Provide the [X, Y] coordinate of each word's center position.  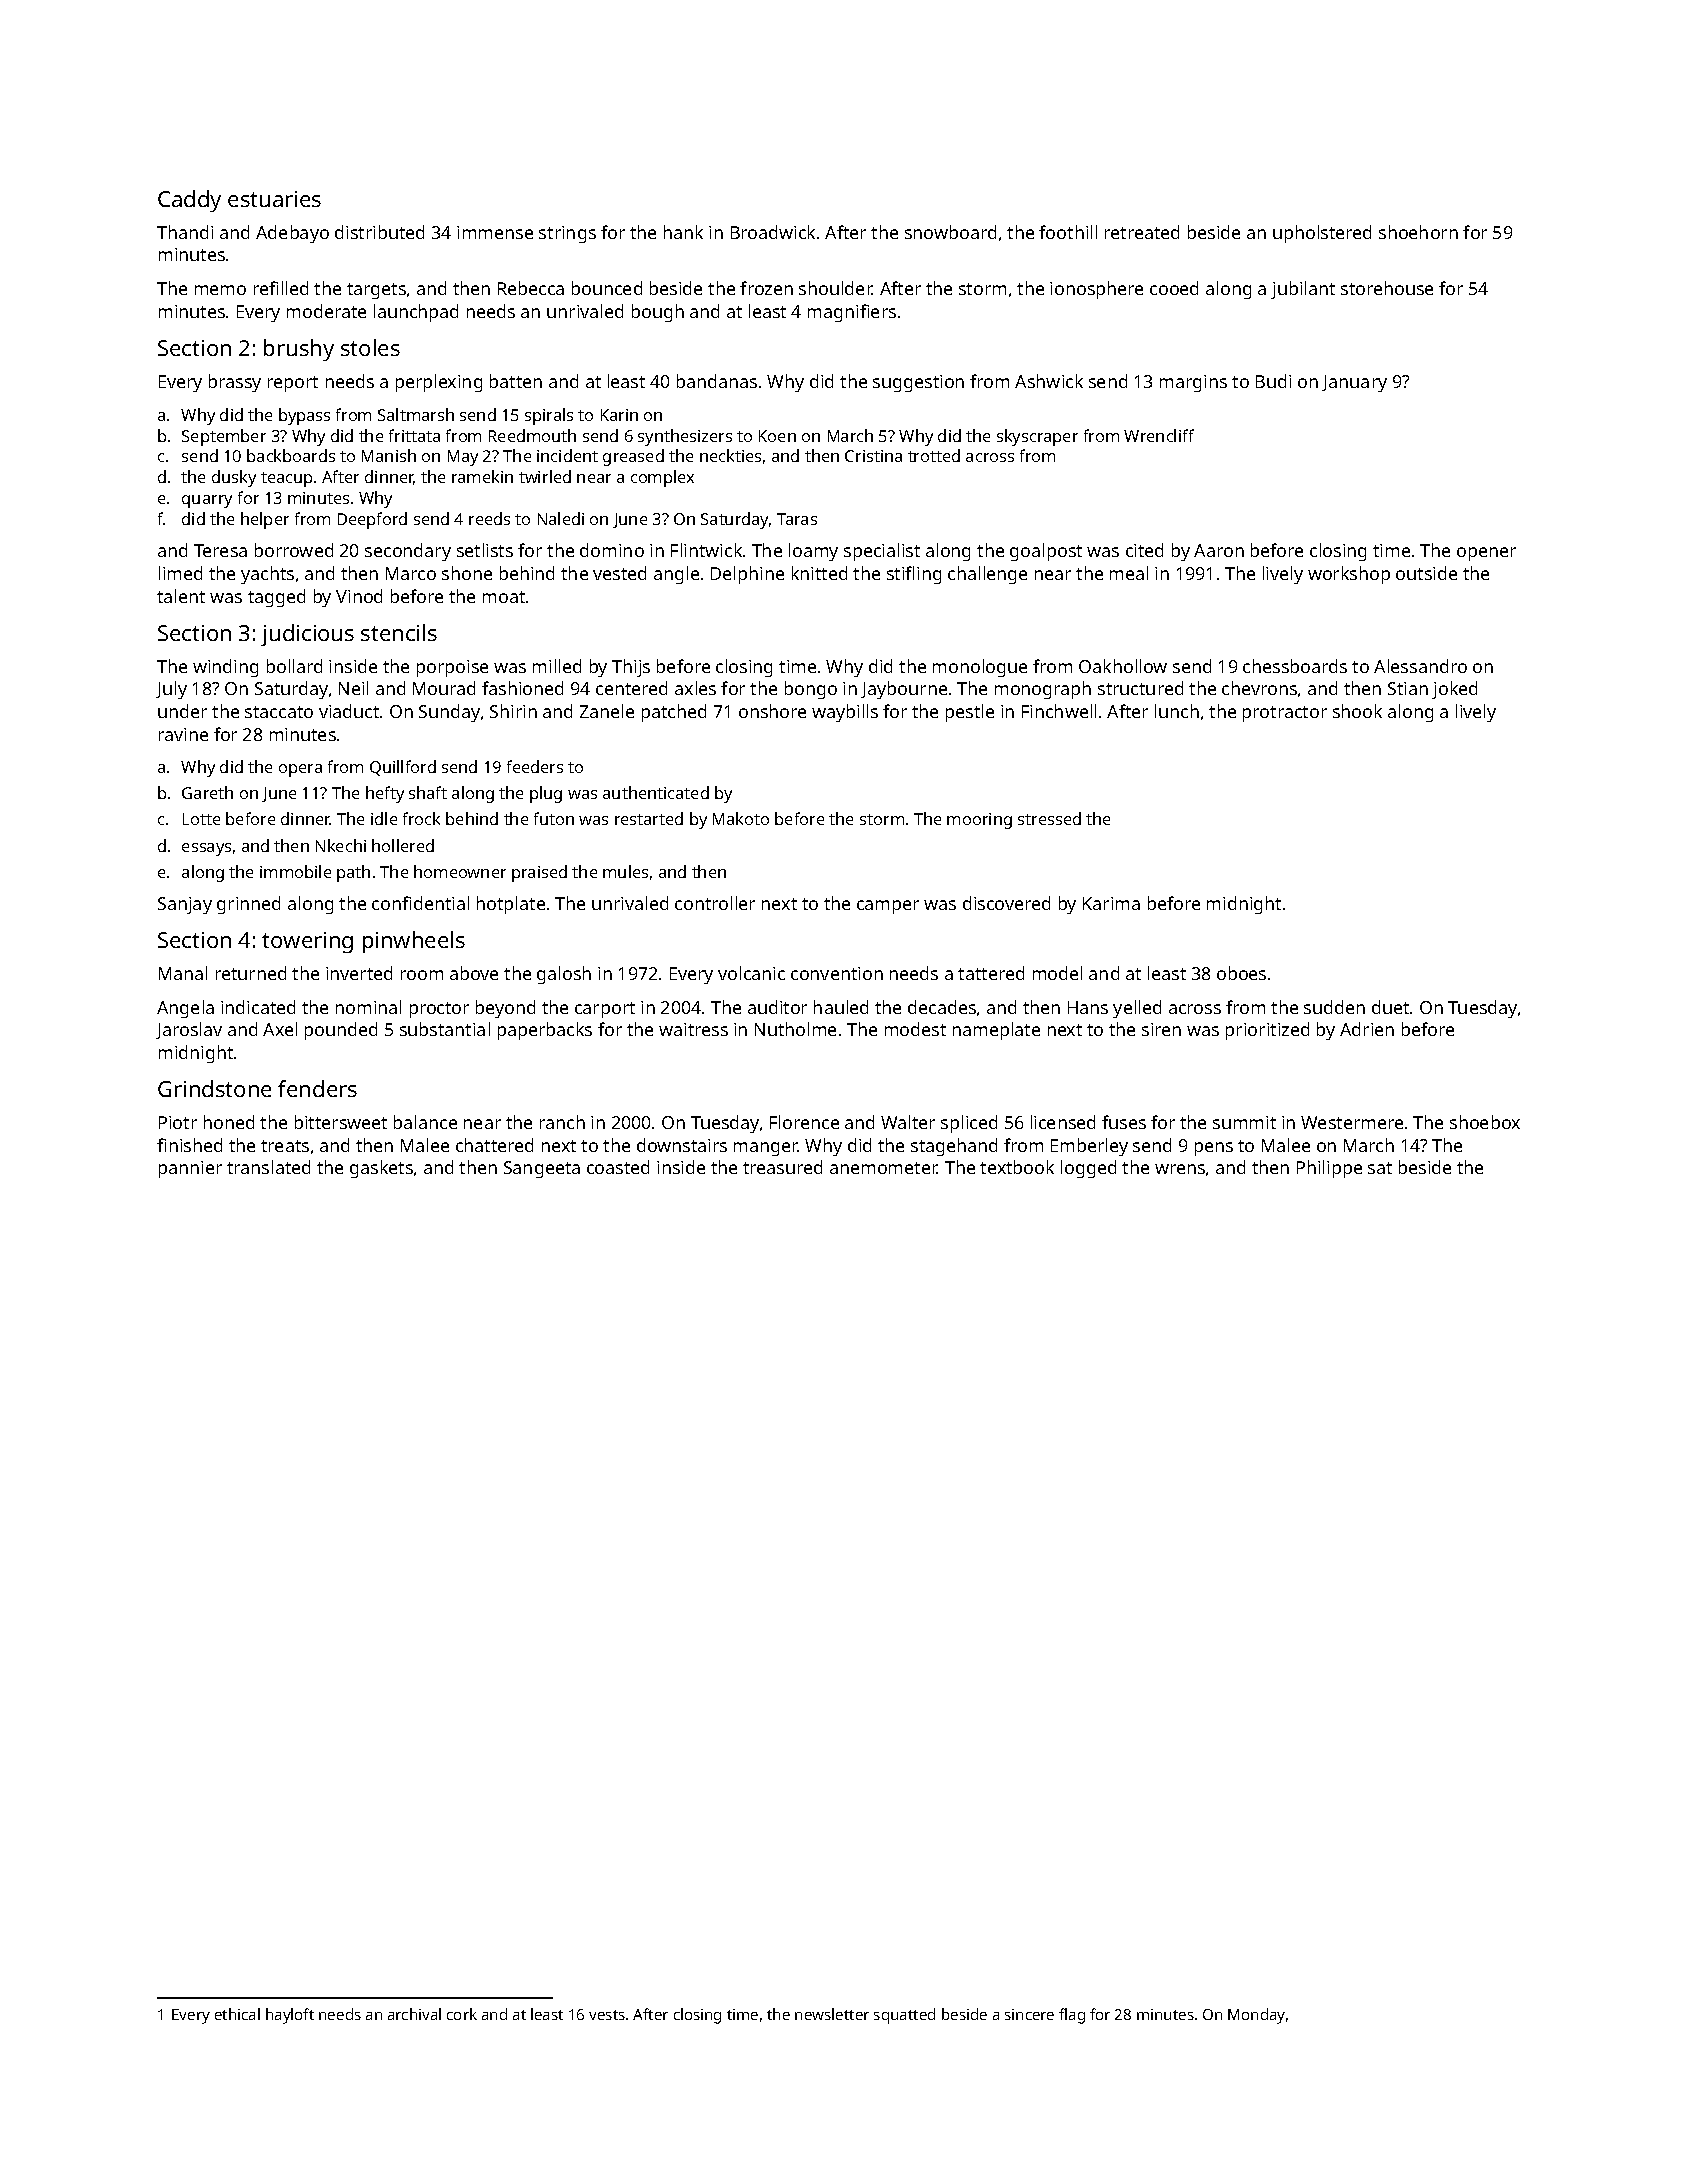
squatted [904, 2016]
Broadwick [773, 232]
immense [495, 232]
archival [414, 2014]
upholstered [1322, 234]
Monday [1256, 2016]
